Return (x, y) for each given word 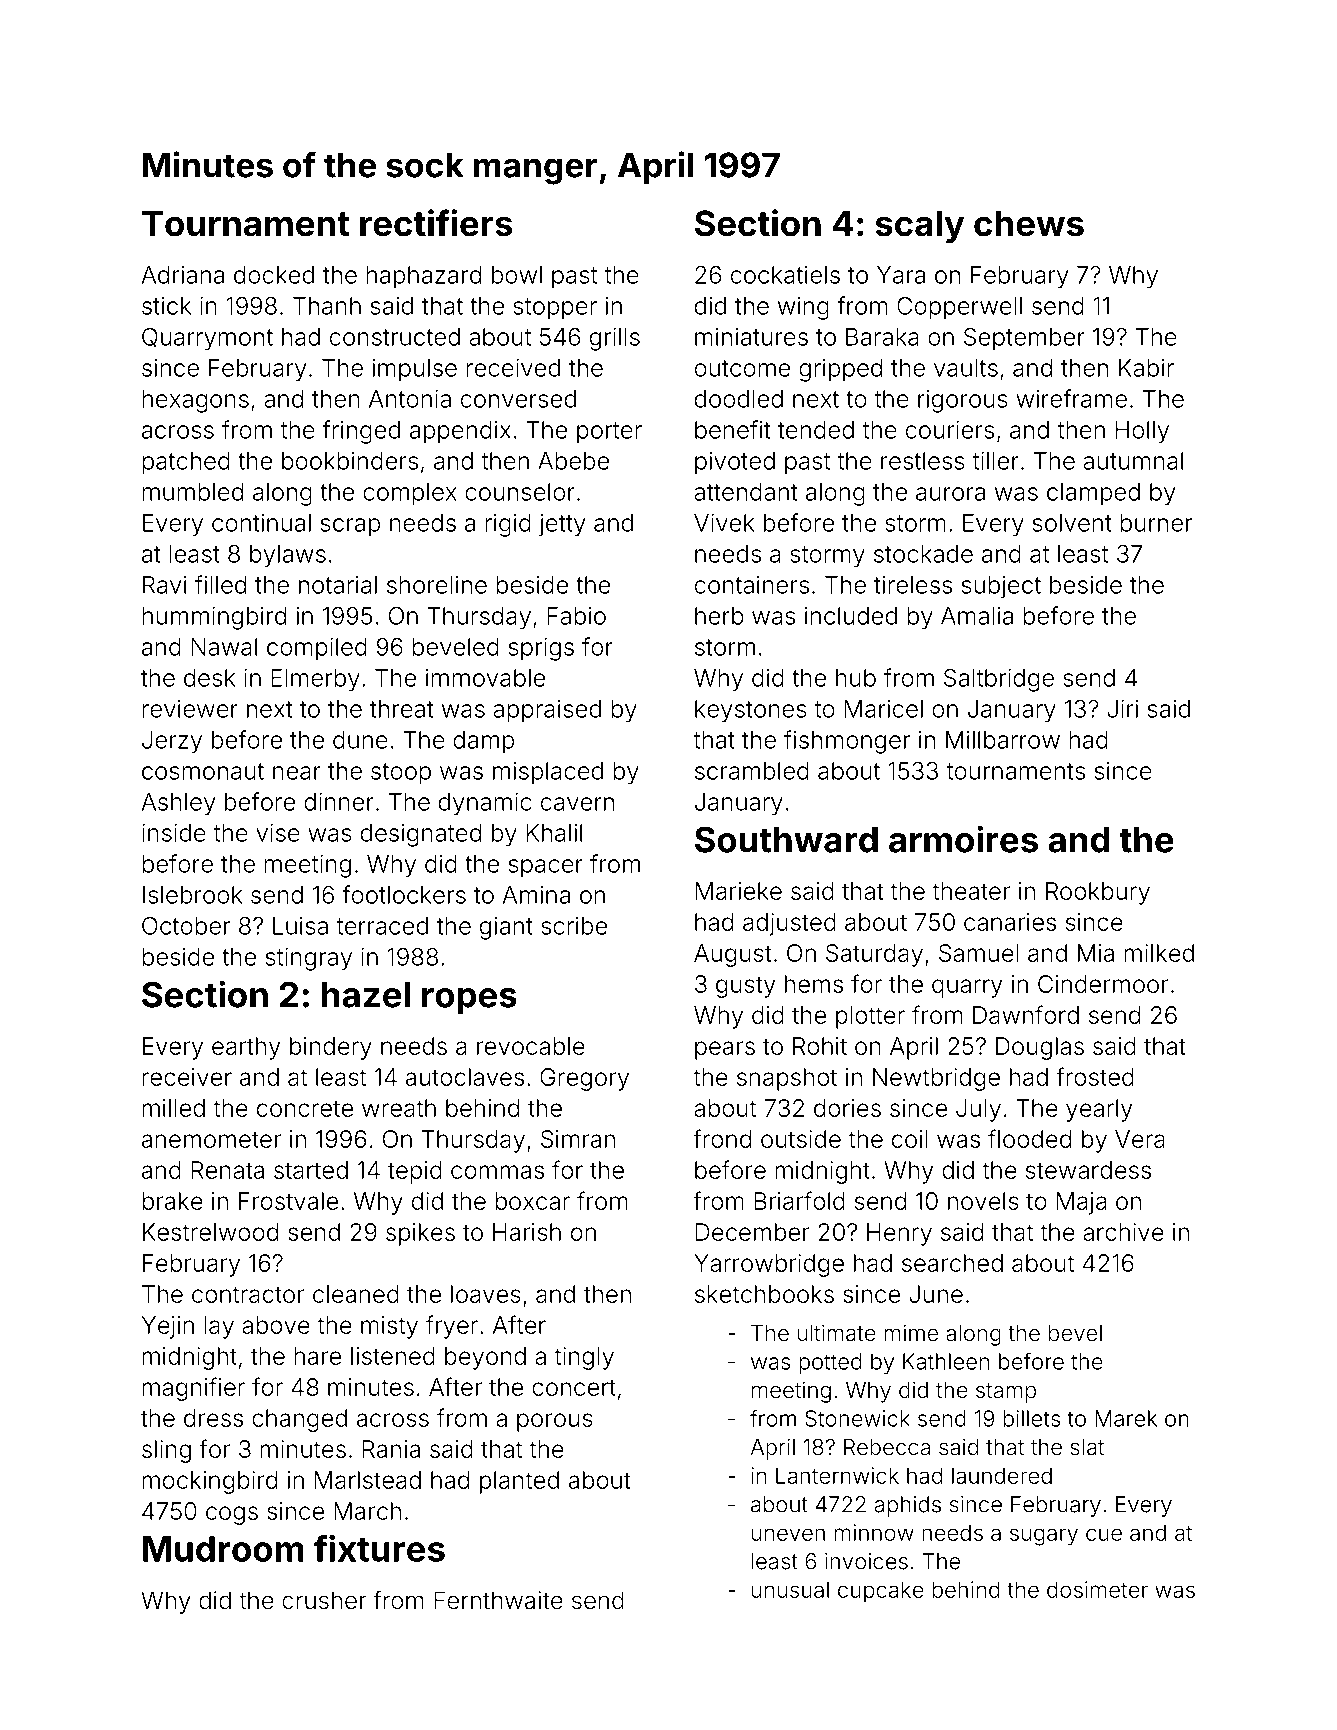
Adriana (183, 275)
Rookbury (1098, 893)
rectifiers (436, 223)
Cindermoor (1103, 984)
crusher (324, 1600)
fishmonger (847, 742)
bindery (331, 1048)
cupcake (881, 1591)
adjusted (789, 924)
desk (210, 678)
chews (1029, 223)
